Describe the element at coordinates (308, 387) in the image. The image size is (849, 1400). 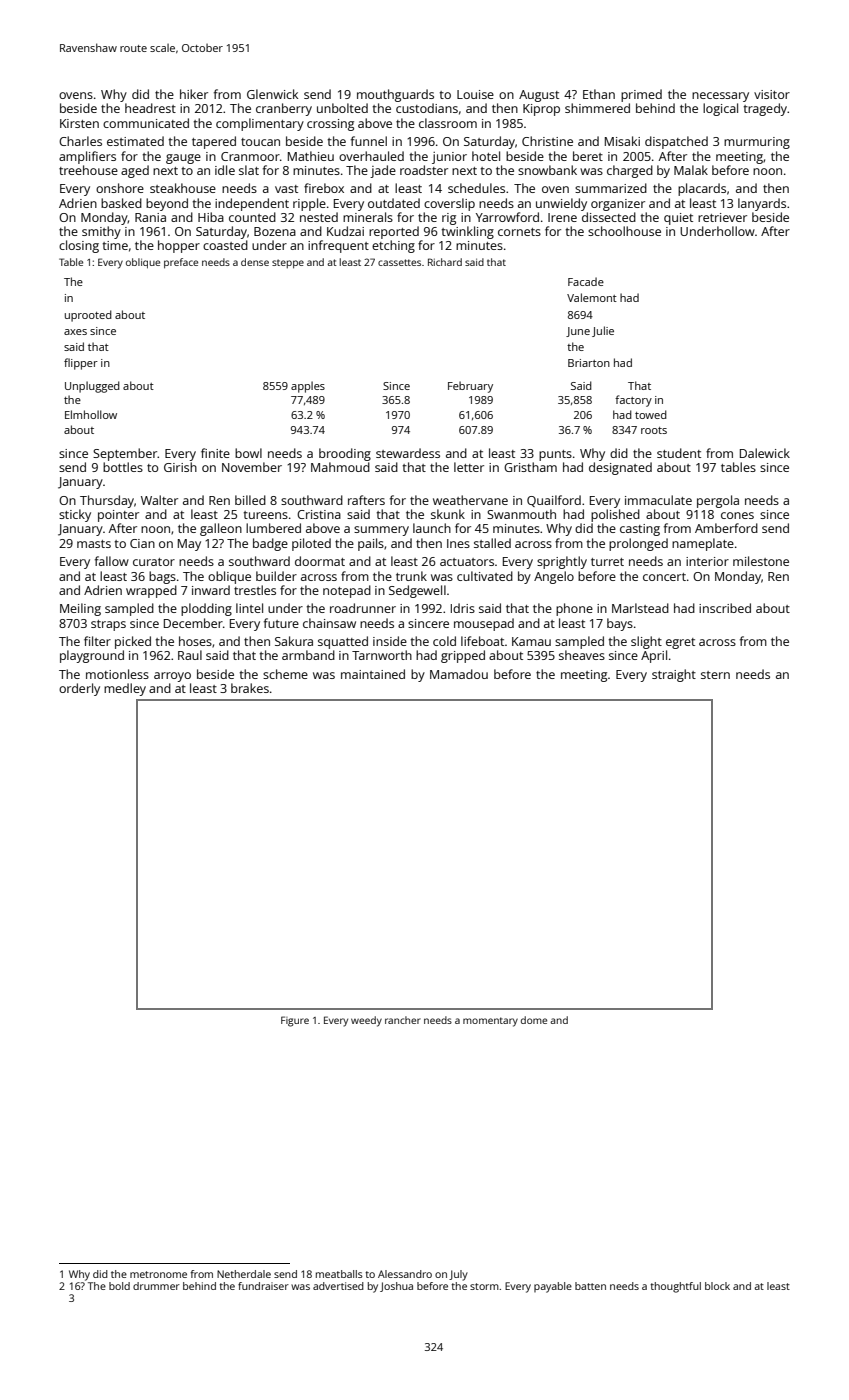
I see `apples` at that location.
